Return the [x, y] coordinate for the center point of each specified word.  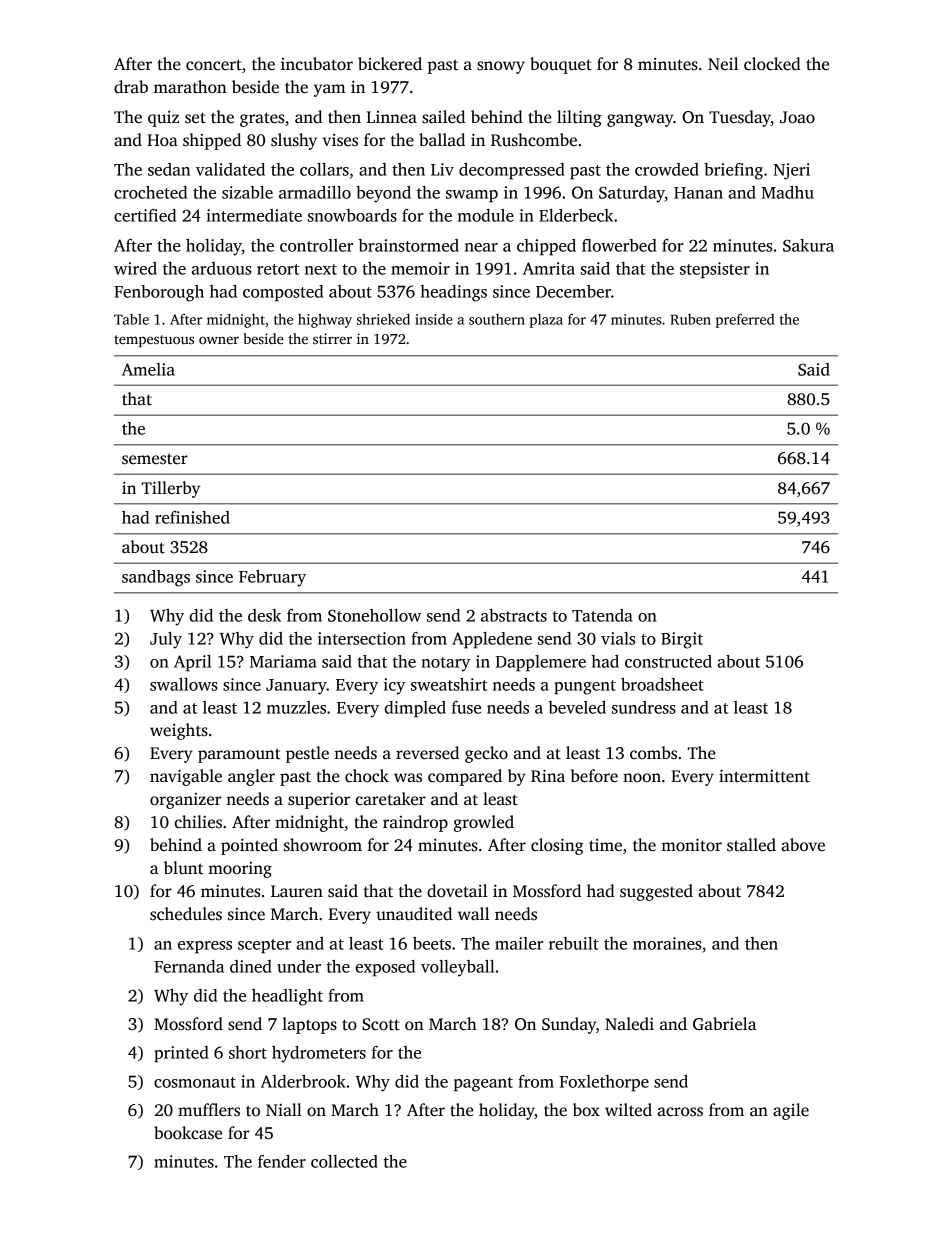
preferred [745, 320]
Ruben [690, 319]
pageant [483, 1084]
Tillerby [171, 489]
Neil [723, 63]
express [205, 947]
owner [219, 340]
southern [497, 319]
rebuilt [574, 943]
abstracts [514, 615]
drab [131, 86]
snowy [501, 67]
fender [282, 1161]
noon [642, 778]
